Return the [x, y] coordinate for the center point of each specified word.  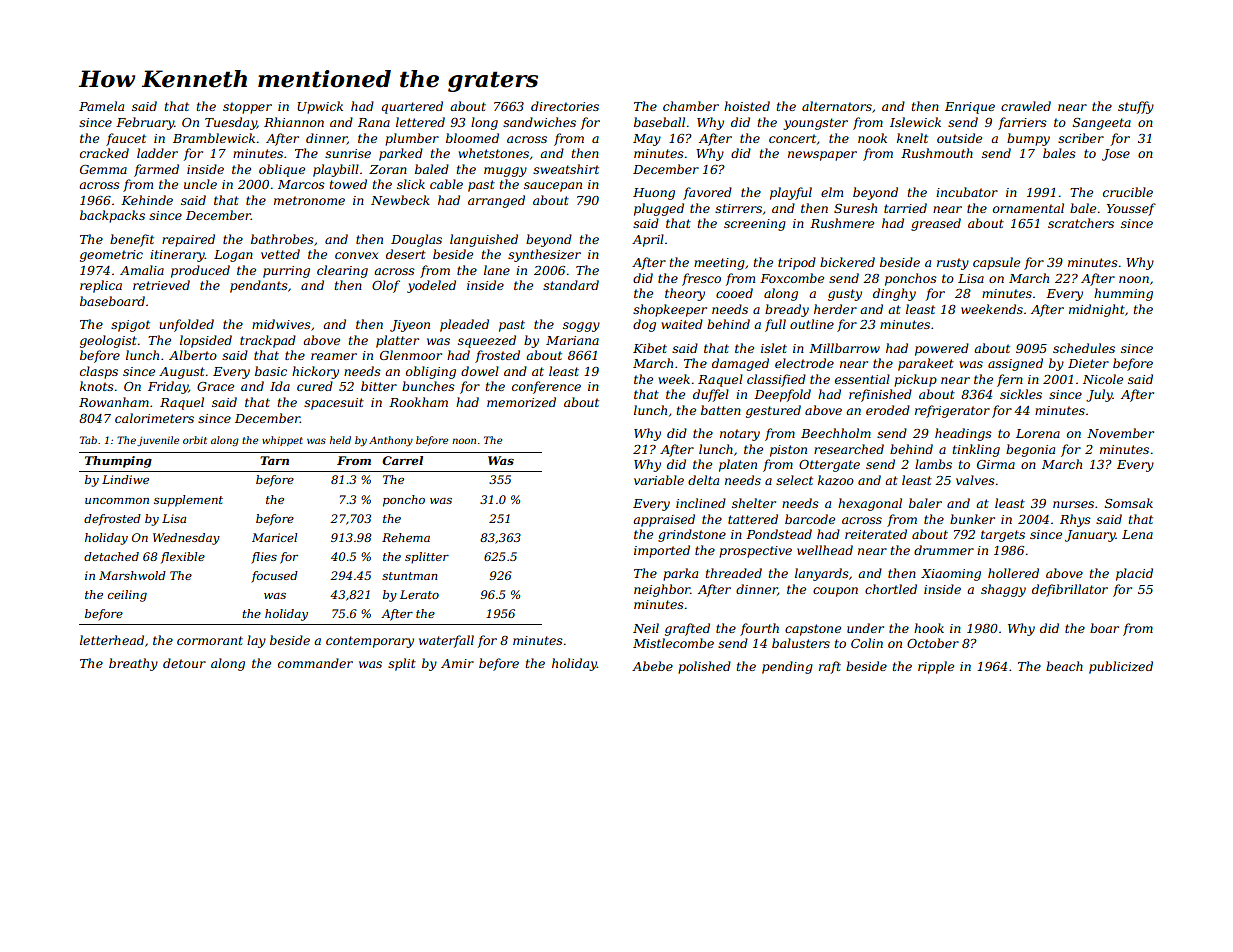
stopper [247, 108]
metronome [309, 200]
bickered [847, 262]
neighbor [662, 590]
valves [975, 480]
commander [315, 663]
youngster [815, 124]
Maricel [274, 537]
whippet [282, 441]
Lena [1137, 534]
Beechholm [836, 433]
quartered [412, 107]
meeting [719, 264]
